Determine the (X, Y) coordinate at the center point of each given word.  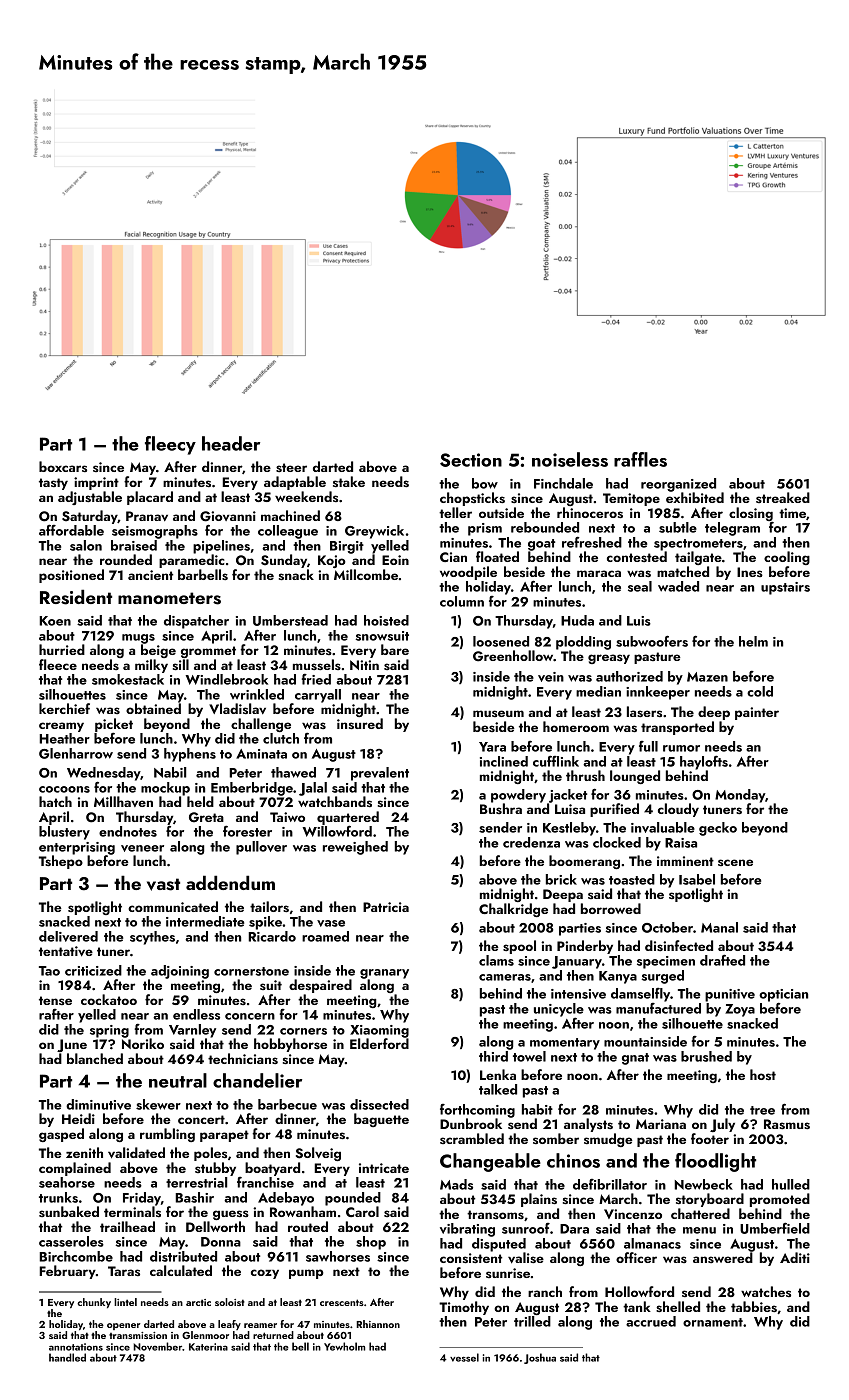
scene (735, 862)
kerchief (64, 708)
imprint (96, 483)
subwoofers (652, 641)
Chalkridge (513, 910)
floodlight (715, 1162)
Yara (492, 747)
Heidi (78, 1118)
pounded (353, 1199)
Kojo (332, 561)
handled (67, 1357)
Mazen (707, 677)
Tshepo (61, 862)
